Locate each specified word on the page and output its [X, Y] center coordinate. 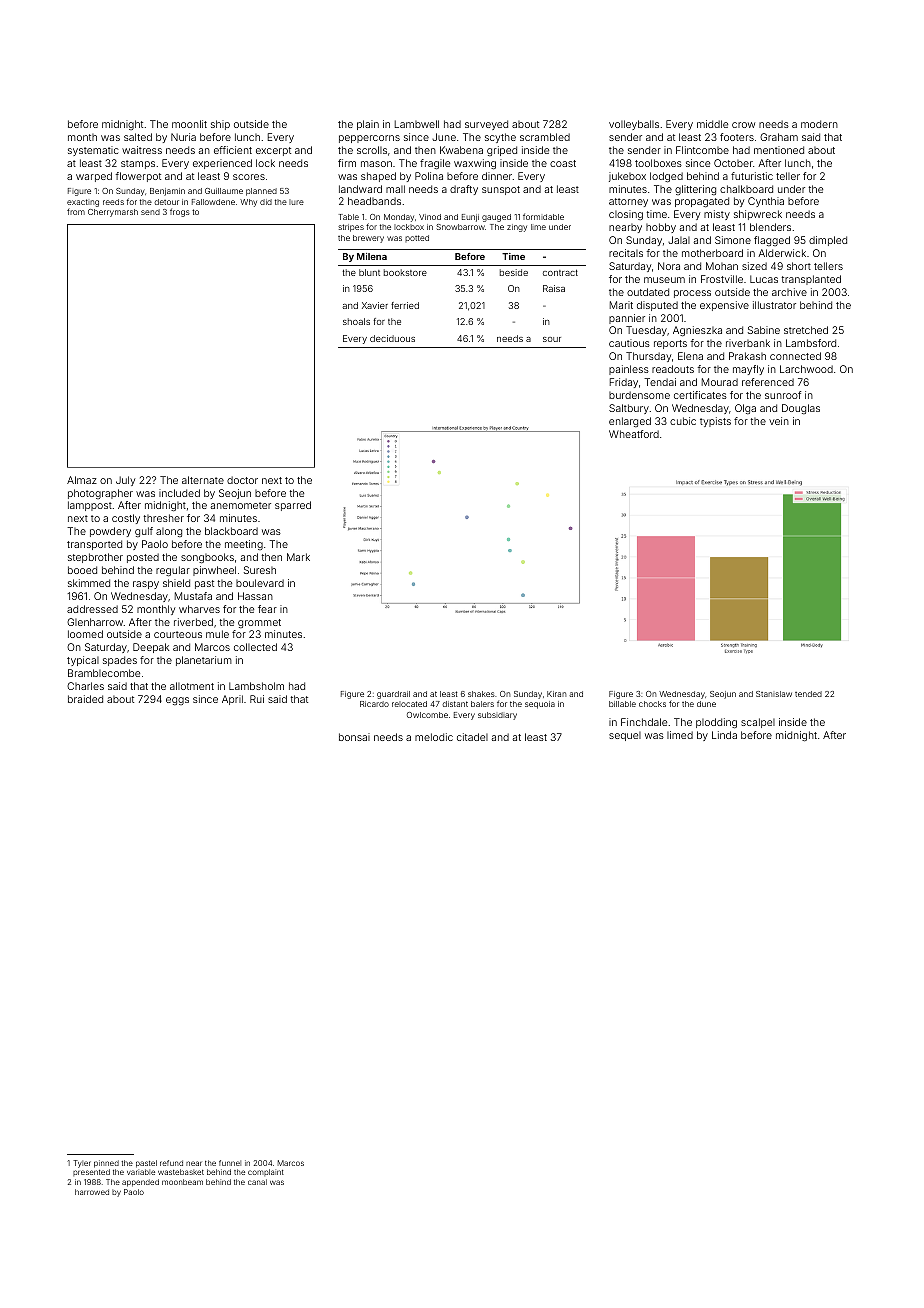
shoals [356, 321]
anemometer [241, 505]
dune [706, 704]
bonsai [354, 737]
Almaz [82, 480]
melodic [434, 737]
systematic [93, 151]
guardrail [393, 695]
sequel [625, 736]
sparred [293, 506]
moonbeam [182, 1182]
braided [85, 699]
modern [819, 124]
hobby [661, 228]
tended [808, 694]
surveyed [486, 125]
